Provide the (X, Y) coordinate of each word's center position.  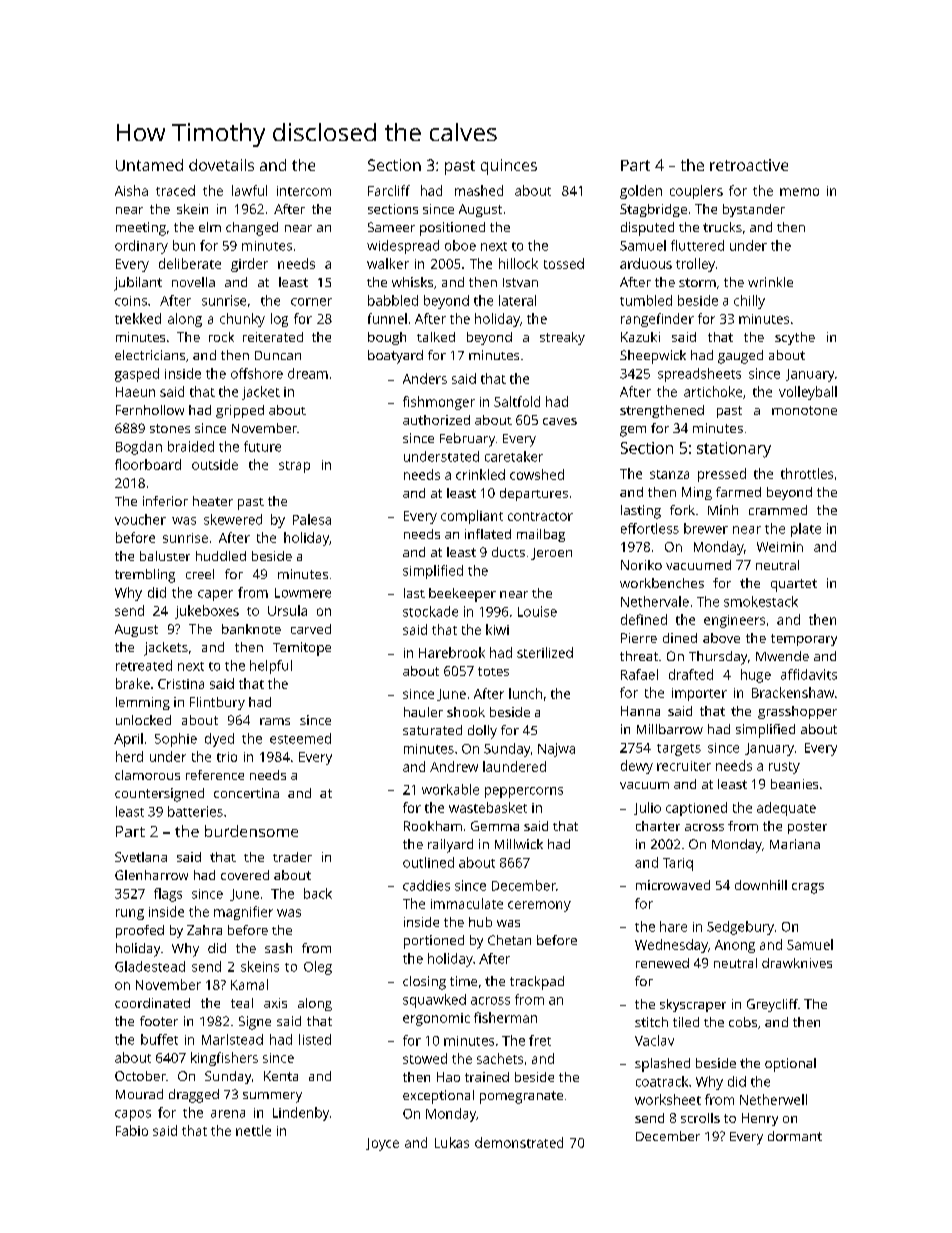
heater (213, 501)
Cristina (181, 684)
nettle (253, 1130)
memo (799, 192)
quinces (509, 167)
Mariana (795, 844)
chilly (749, 302)
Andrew (454, 766)
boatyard (395, 357)
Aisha (131, 190)
